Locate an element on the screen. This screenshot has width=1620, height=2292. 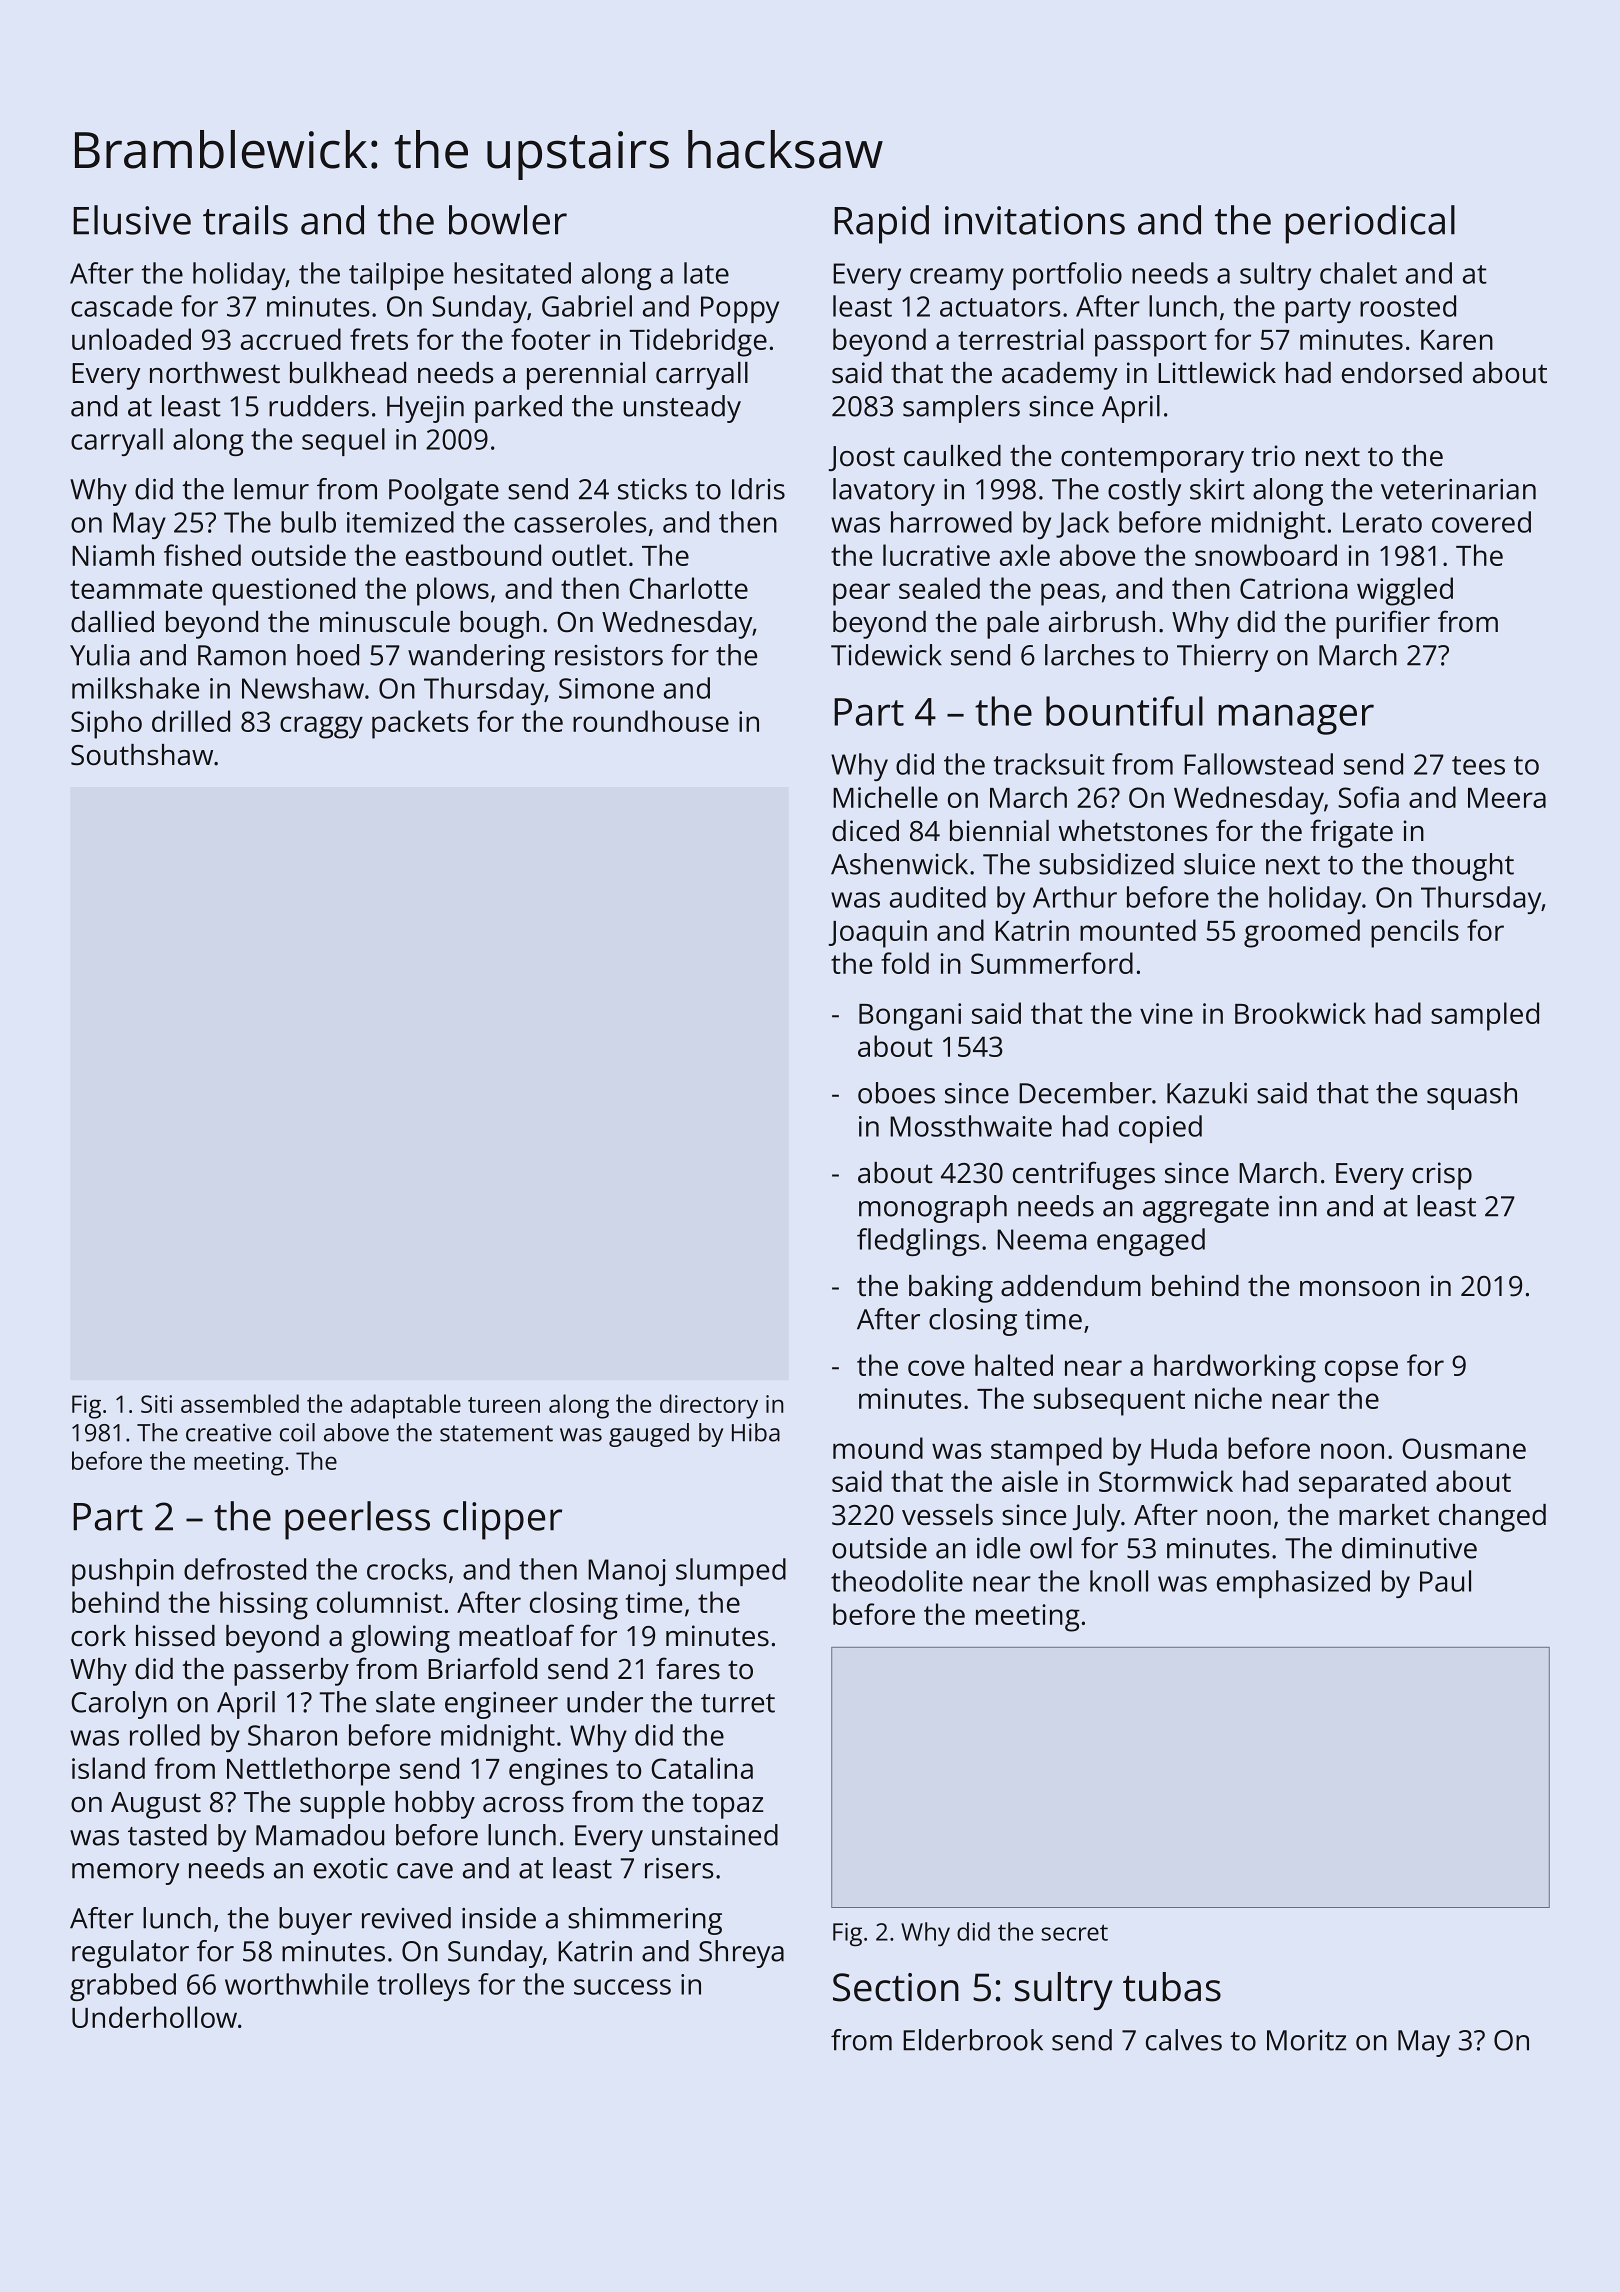
bountiful is located at coordinates (1124, 711).
